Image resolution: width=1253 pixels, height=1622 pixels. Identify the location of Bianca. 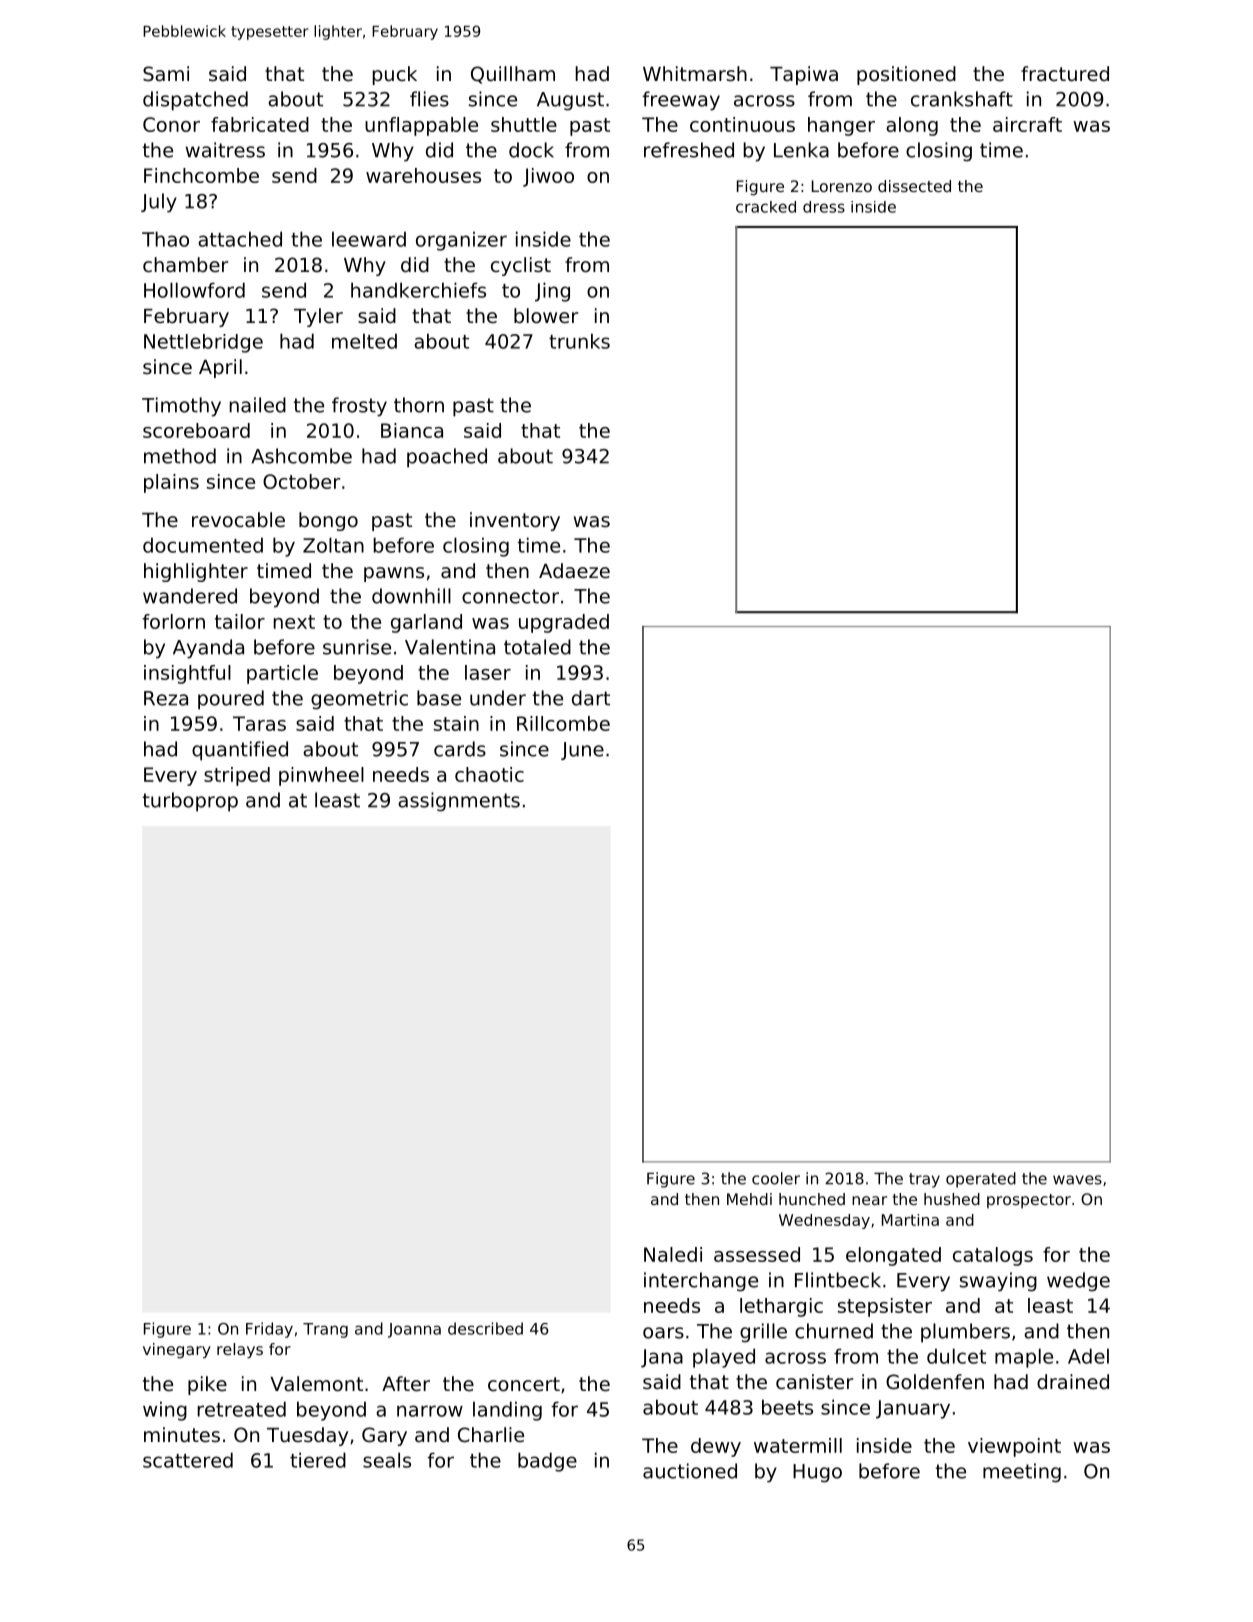
(412, 430).
